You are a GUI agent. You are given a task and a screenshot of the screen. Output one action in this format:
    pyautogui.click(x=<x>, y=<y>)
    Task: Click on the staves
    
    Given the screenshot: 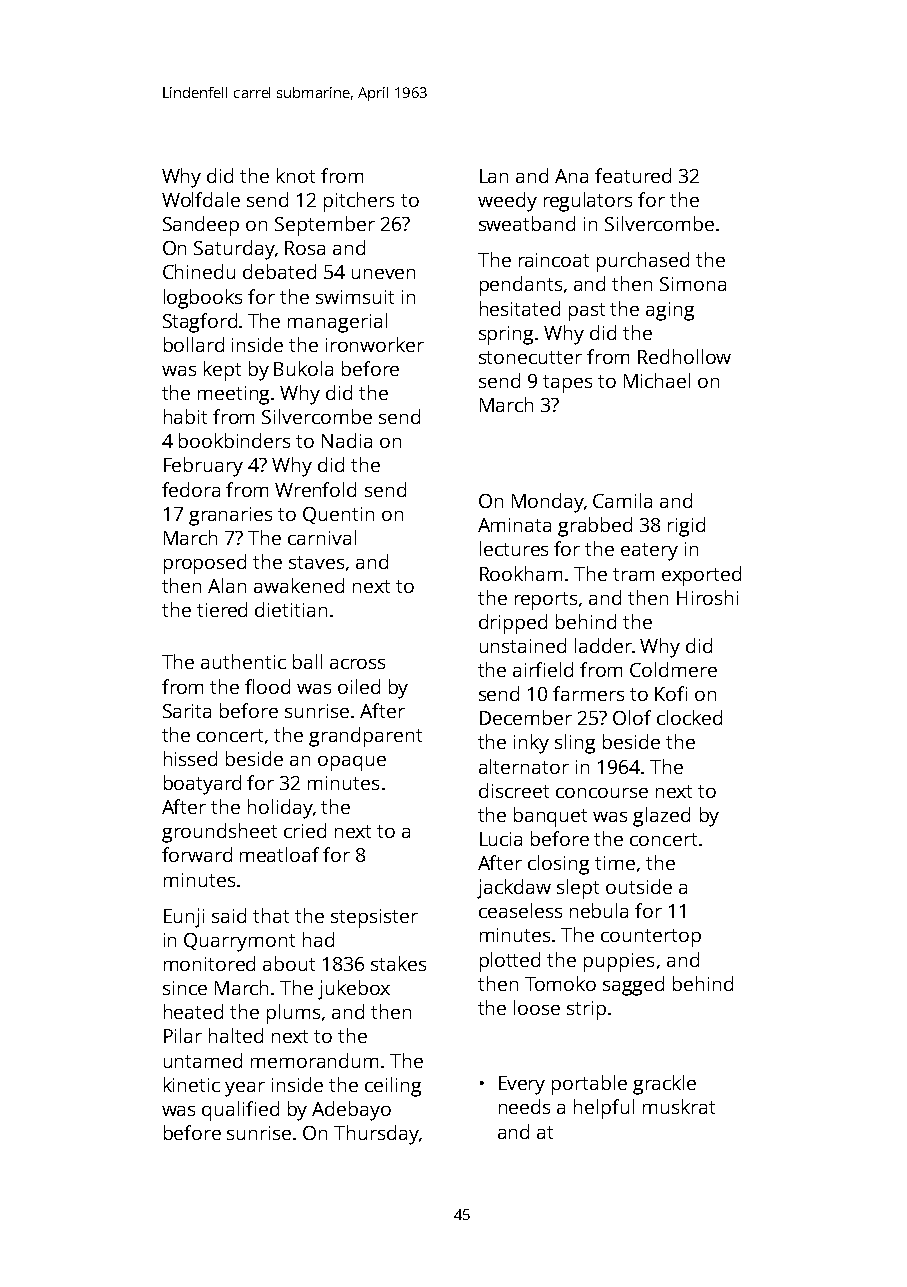 What is the action you would take?
    pyautogui.click(x=316, y=562)
